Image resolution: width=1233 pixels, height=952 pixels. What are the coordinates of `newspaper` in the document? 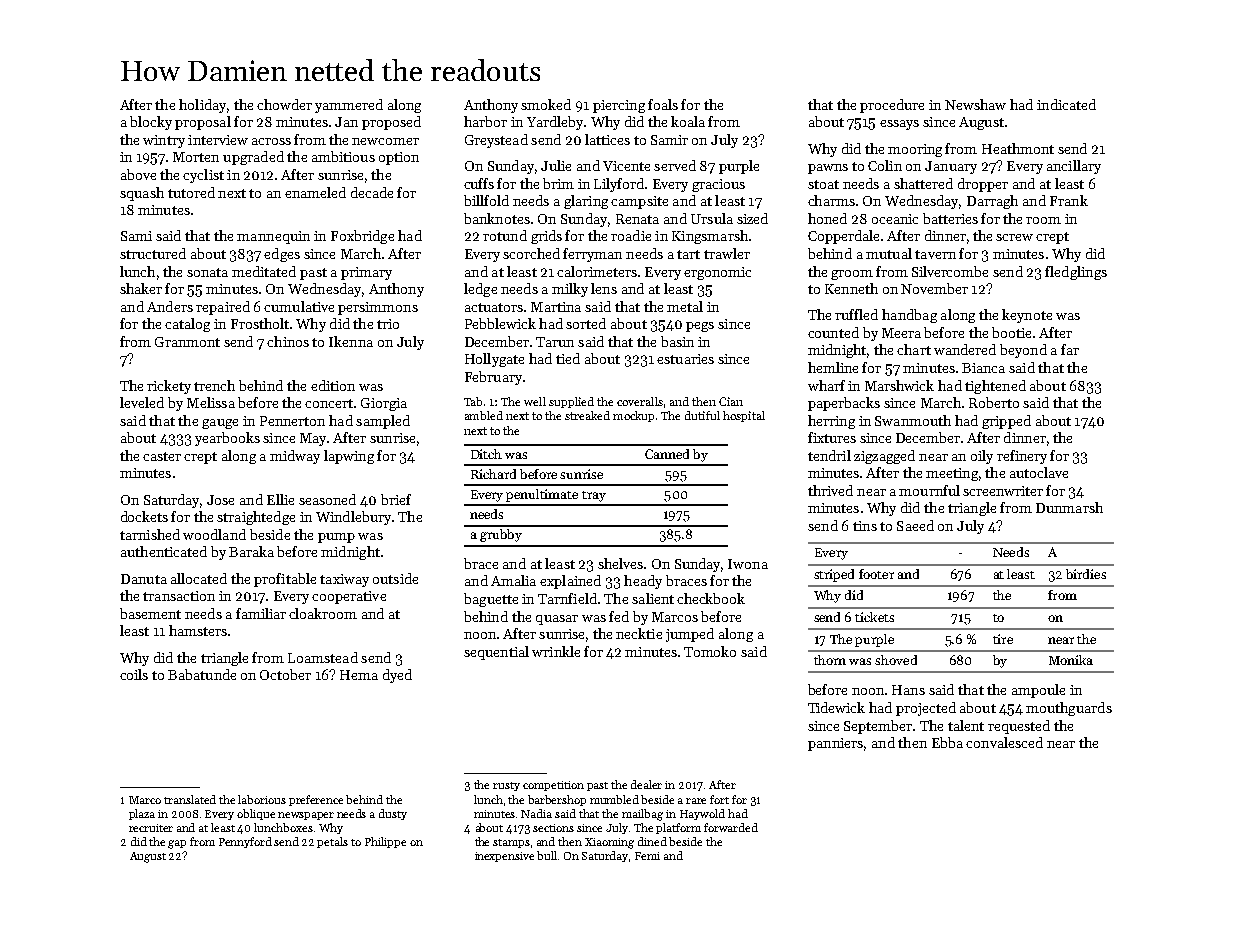 It's located at (306, 816).
